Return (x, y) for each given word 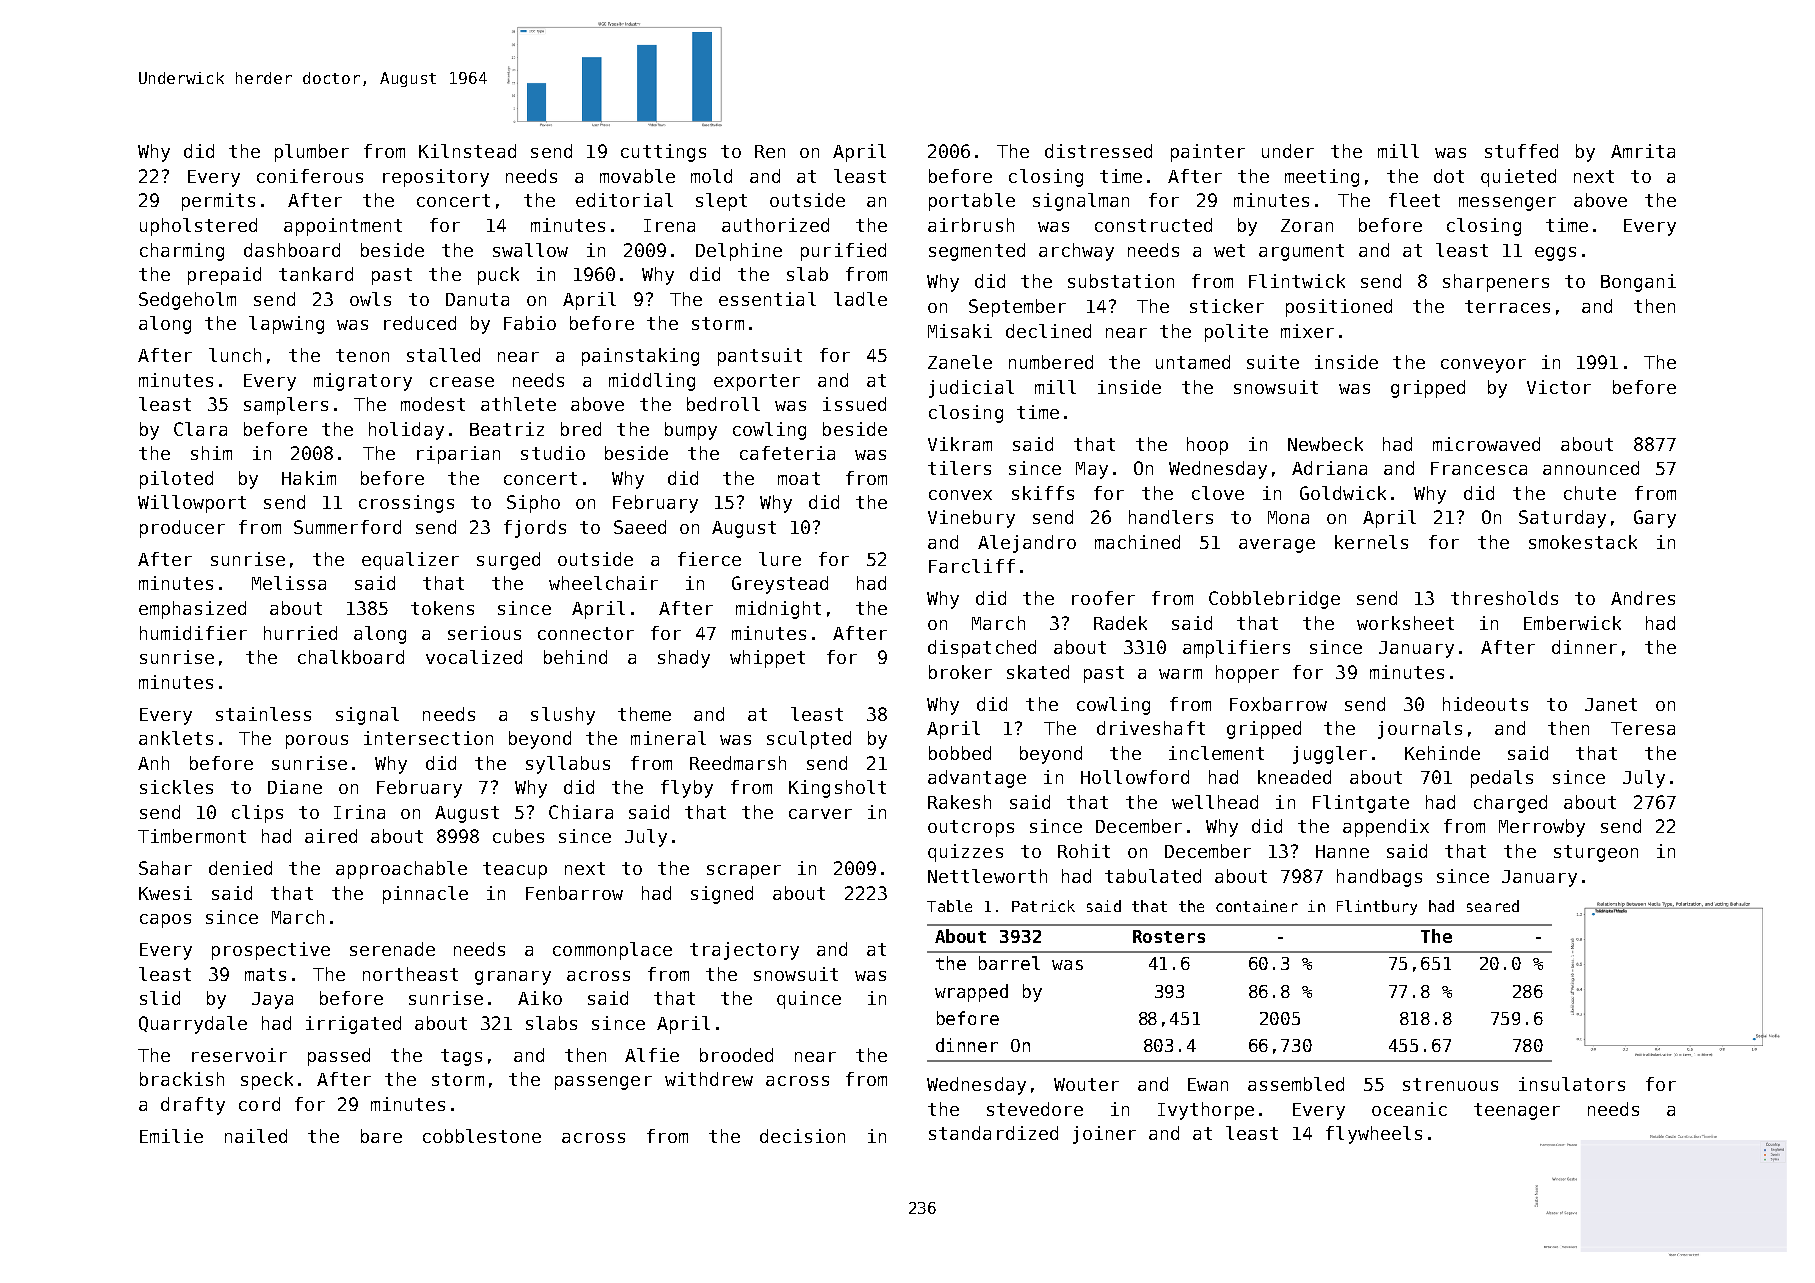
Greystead (780, 585)
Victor (1559, 387)
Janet (1611, 704)
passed (339, 1057)
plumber (312, 153)
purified (843, 252)
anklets (176, 738)
